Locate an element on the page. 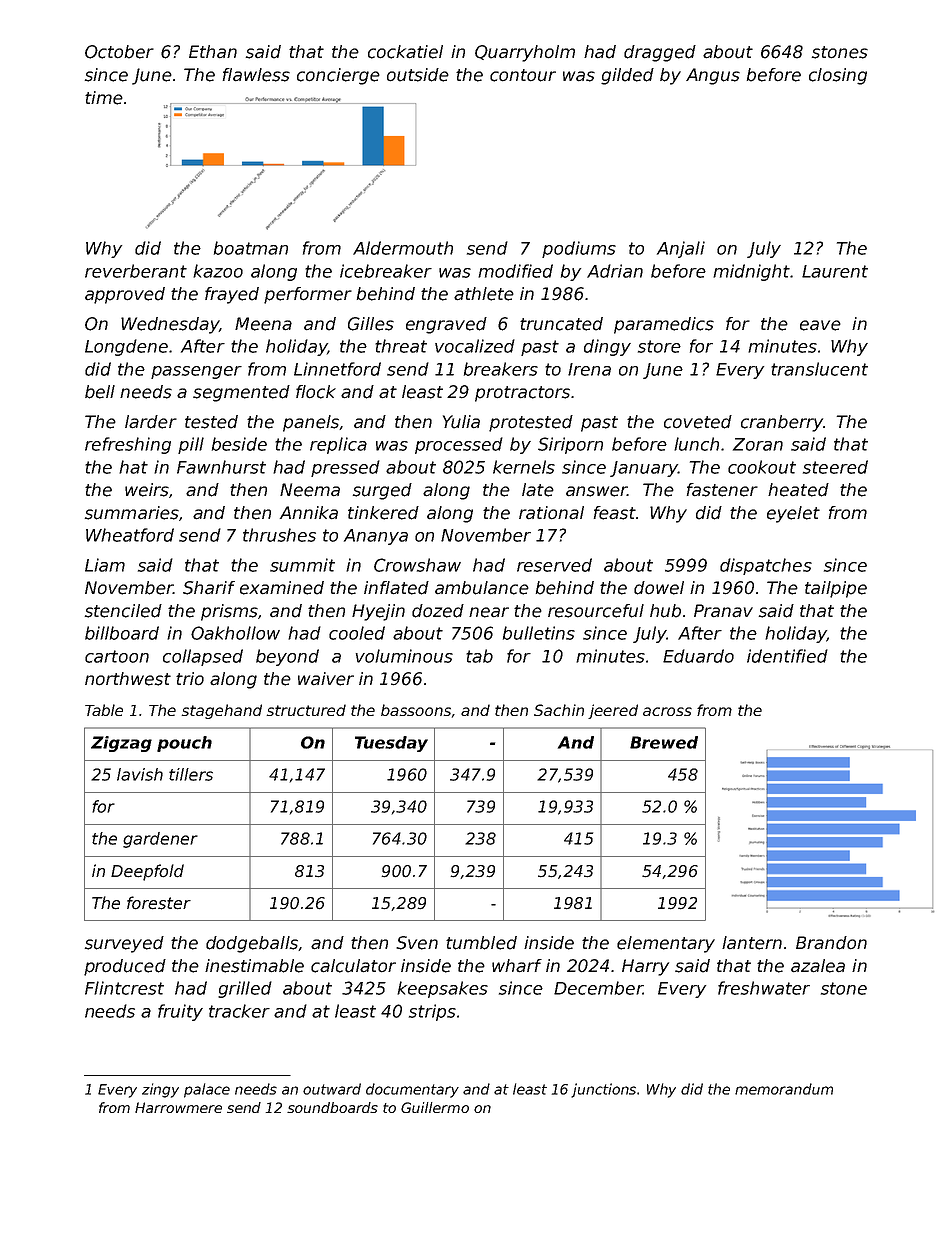  cartoon is located at coordinates (117, 656).
